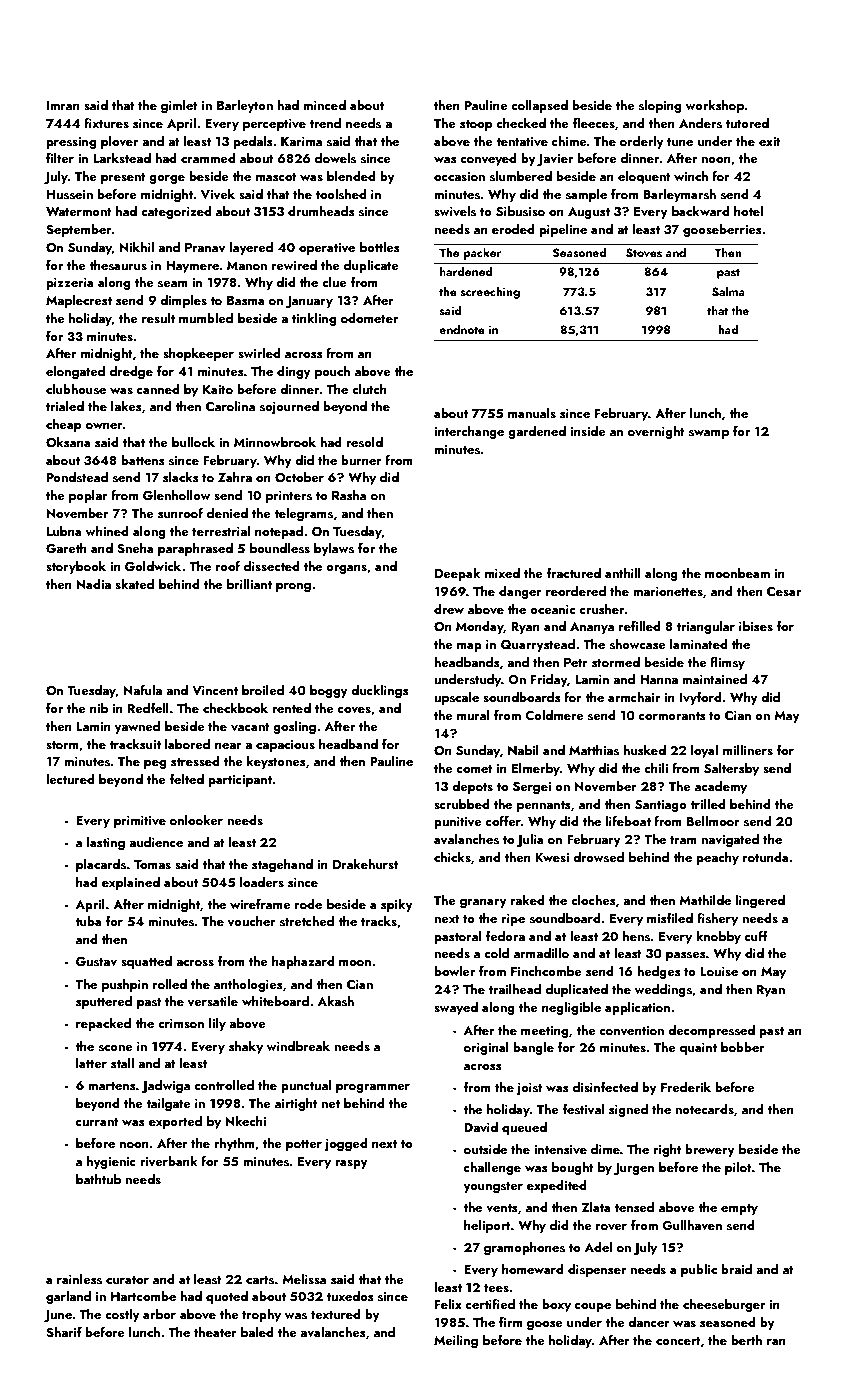  What do you see at coordinates (490, 1304) in the screenshot?
I see `certified` at bounding box center [490, 1304].
